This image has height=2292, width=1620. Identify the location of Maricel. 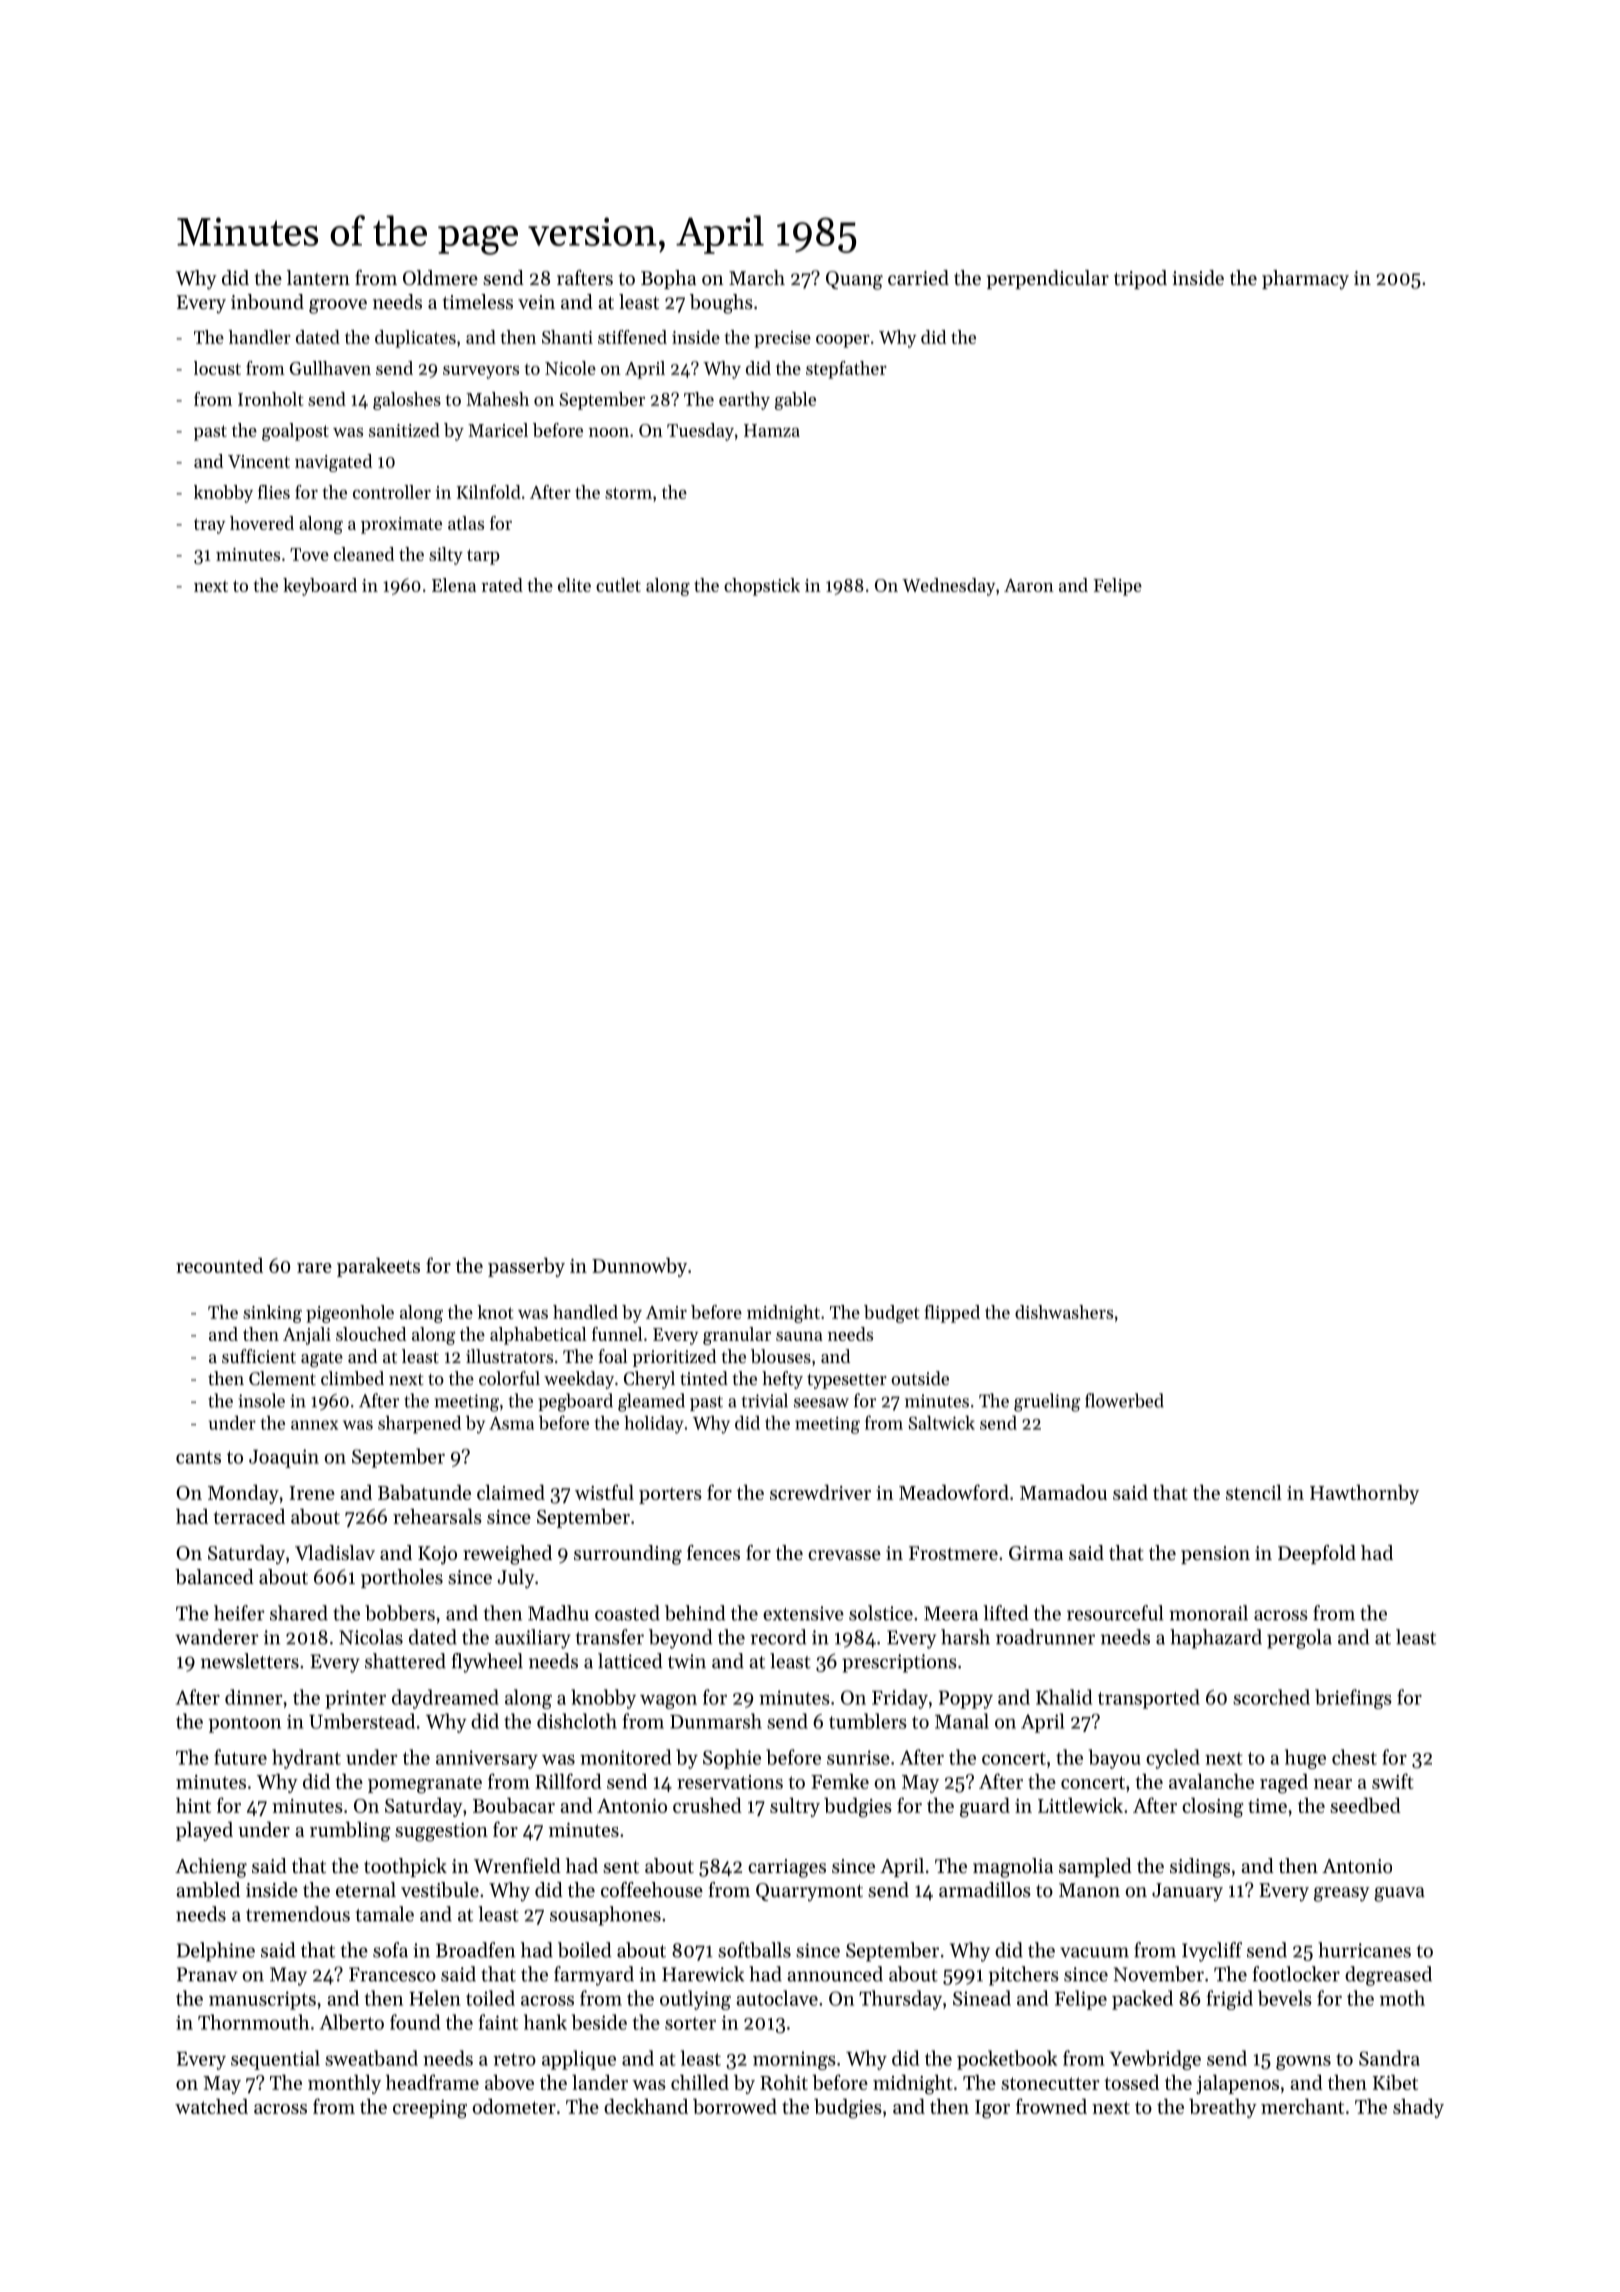
(498, 430).
